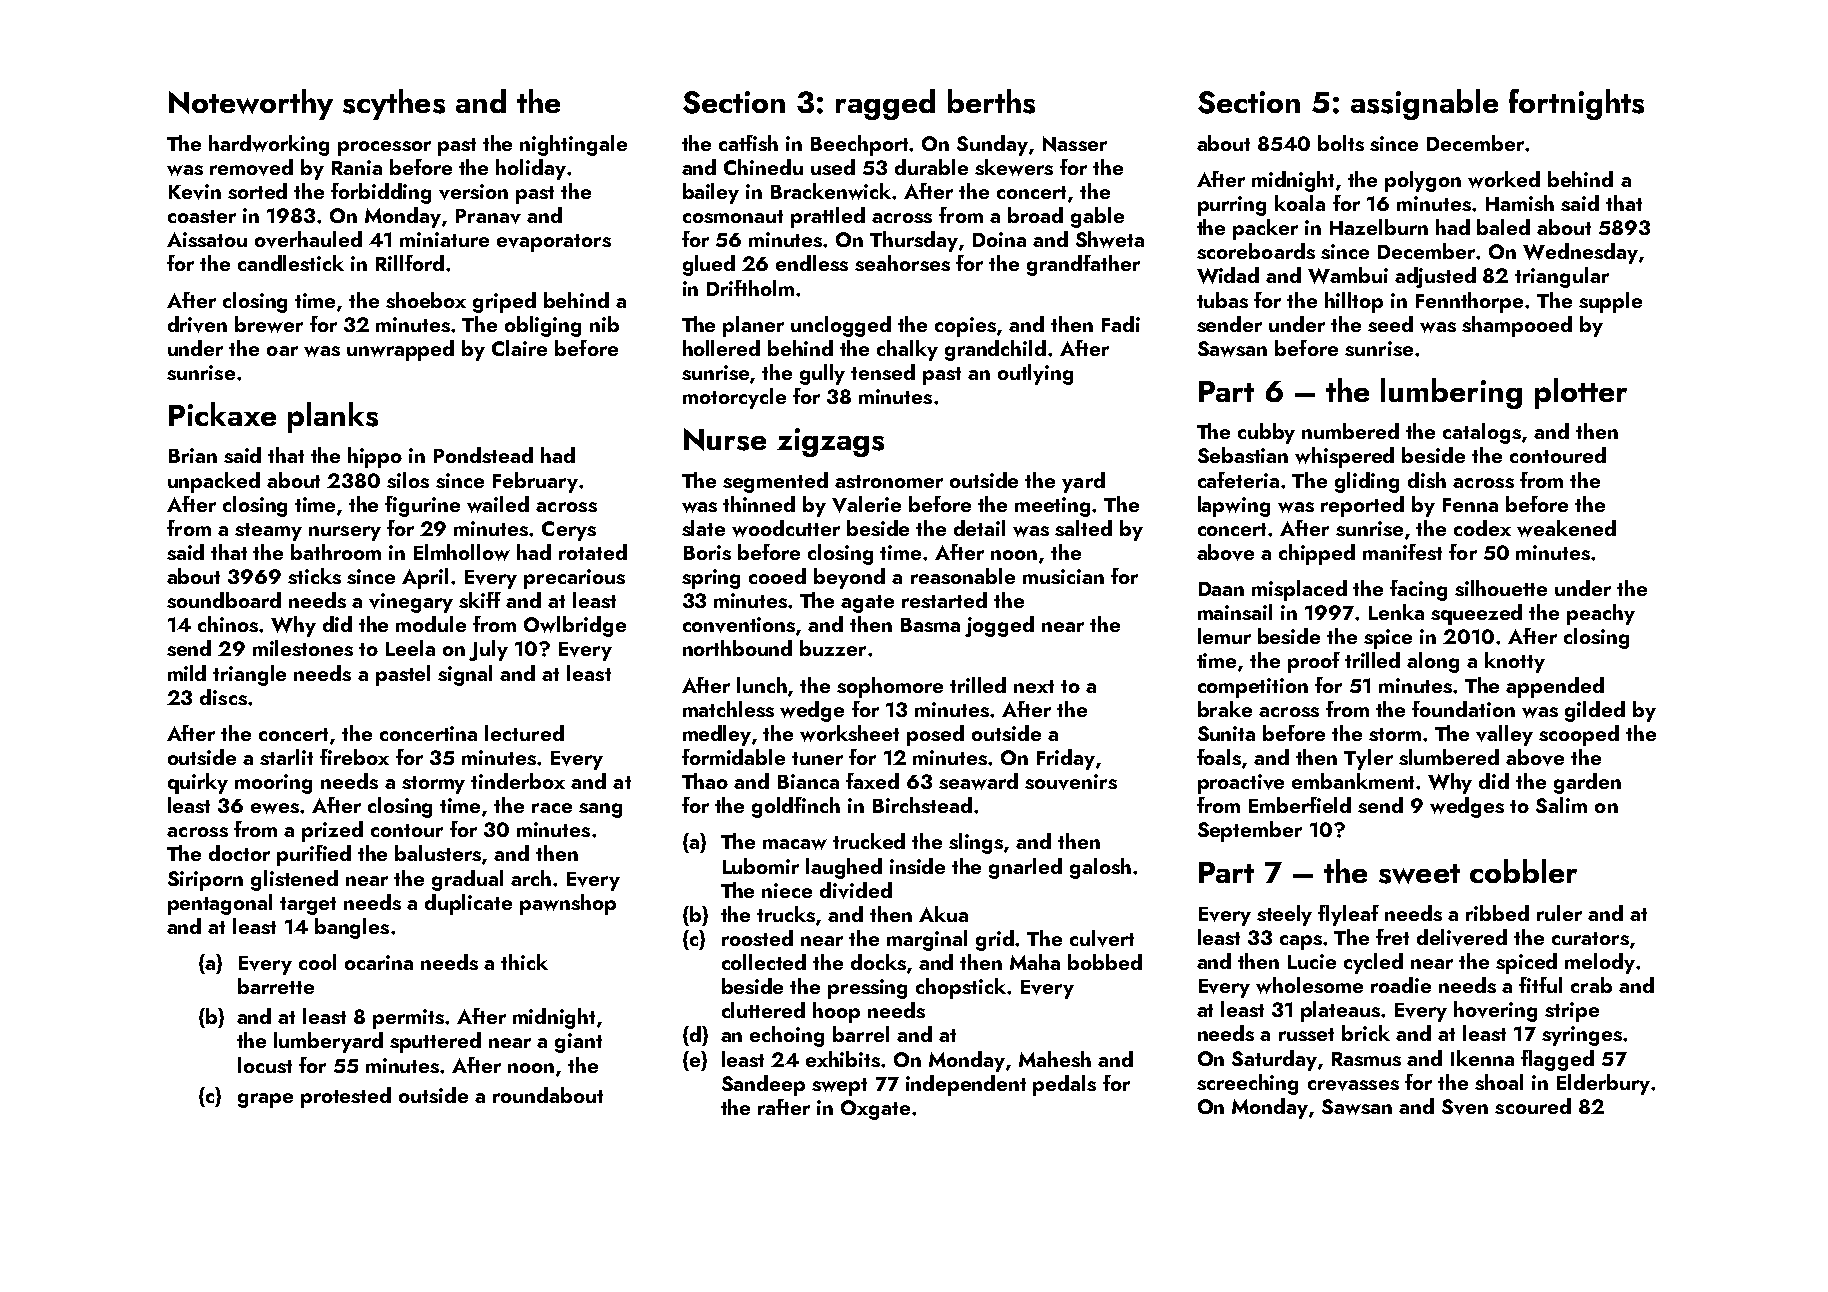  Describe the element at coordinates (1379, 227) in the screenshot. I see `Hazelburn` at that location.
